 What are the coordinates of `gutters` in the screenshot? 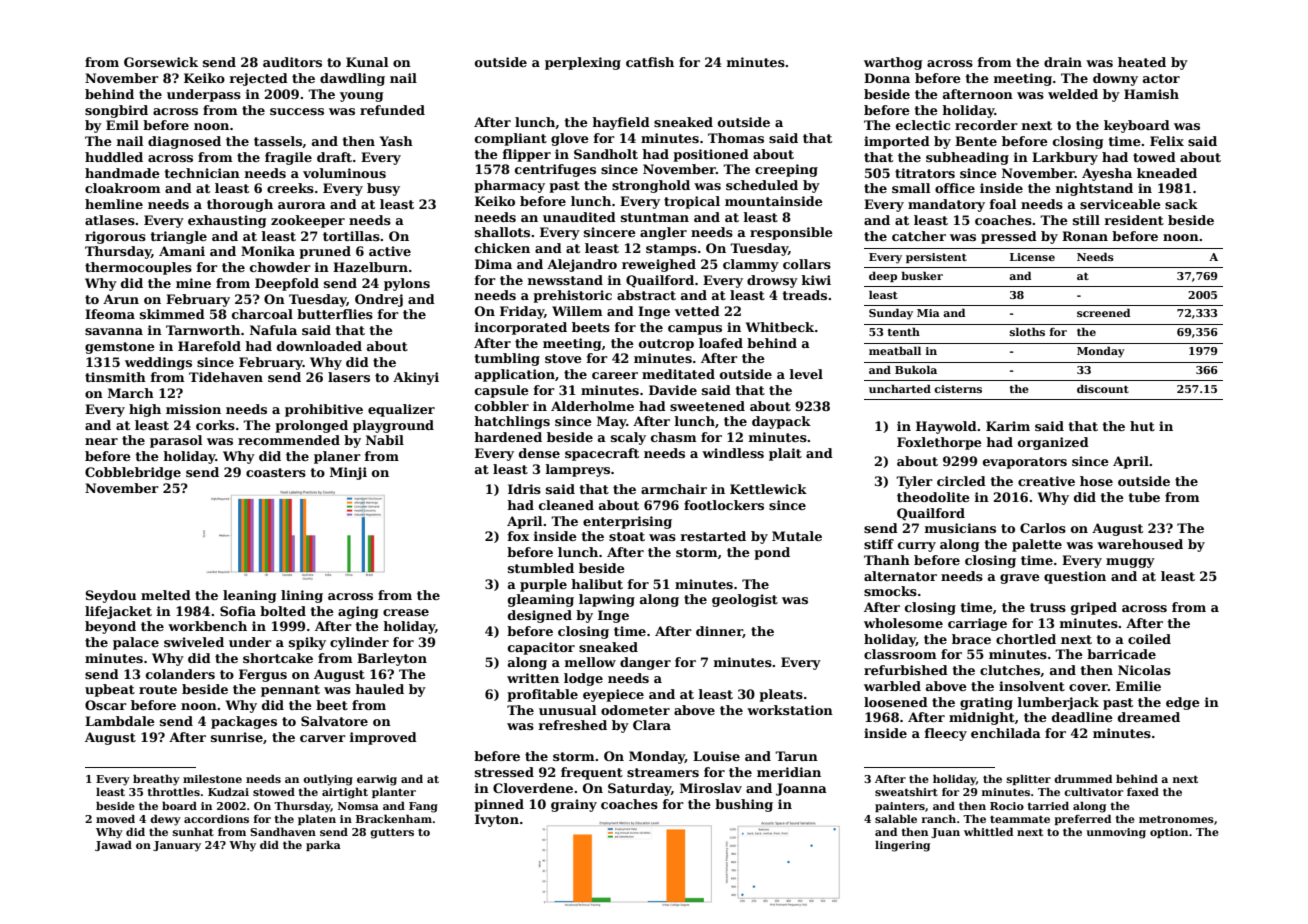 It's located at (392, 833).
